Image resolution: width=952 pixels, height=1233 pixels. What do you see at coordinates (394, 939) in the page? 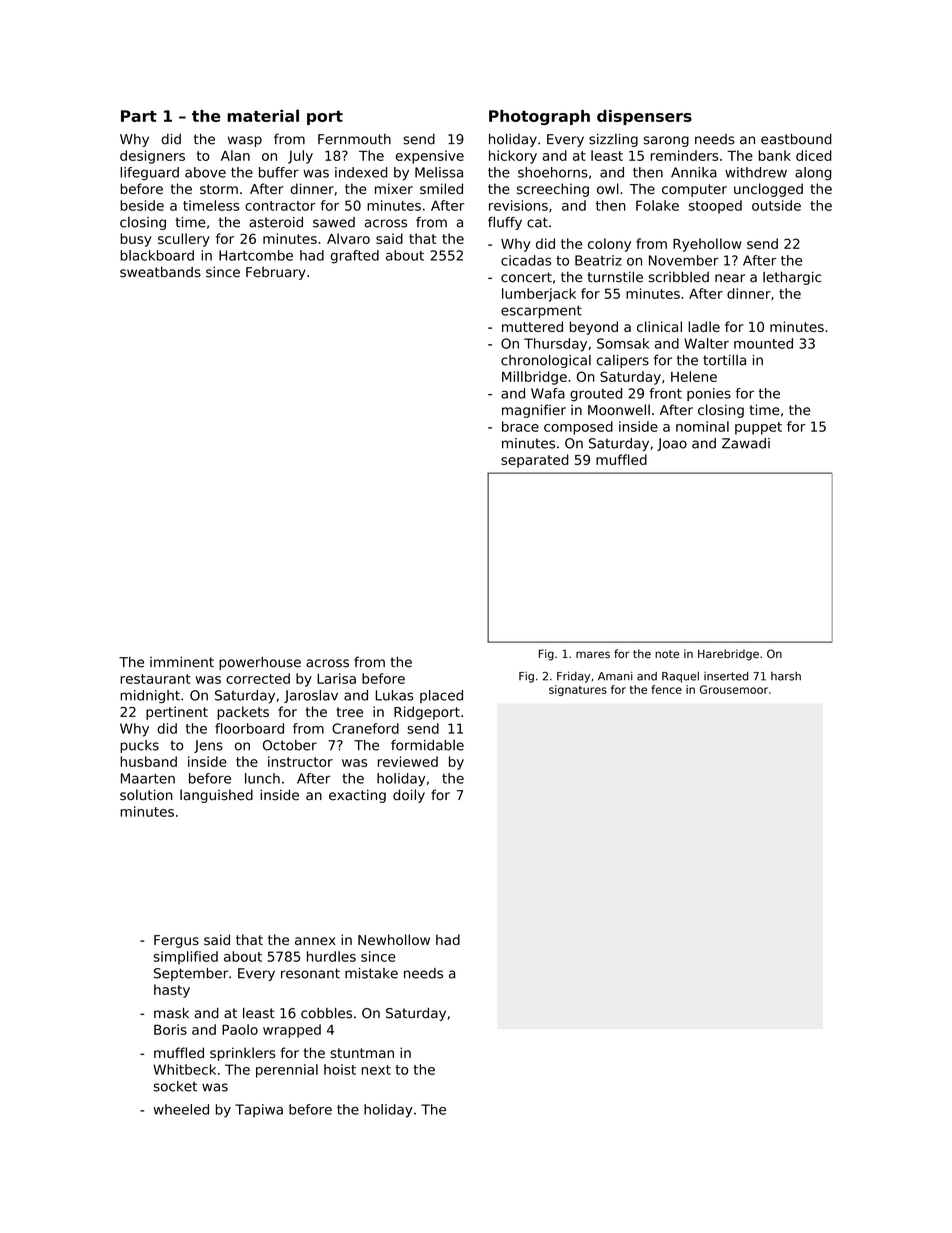
I see `Newhollow` at bounding box center [394, 939].
